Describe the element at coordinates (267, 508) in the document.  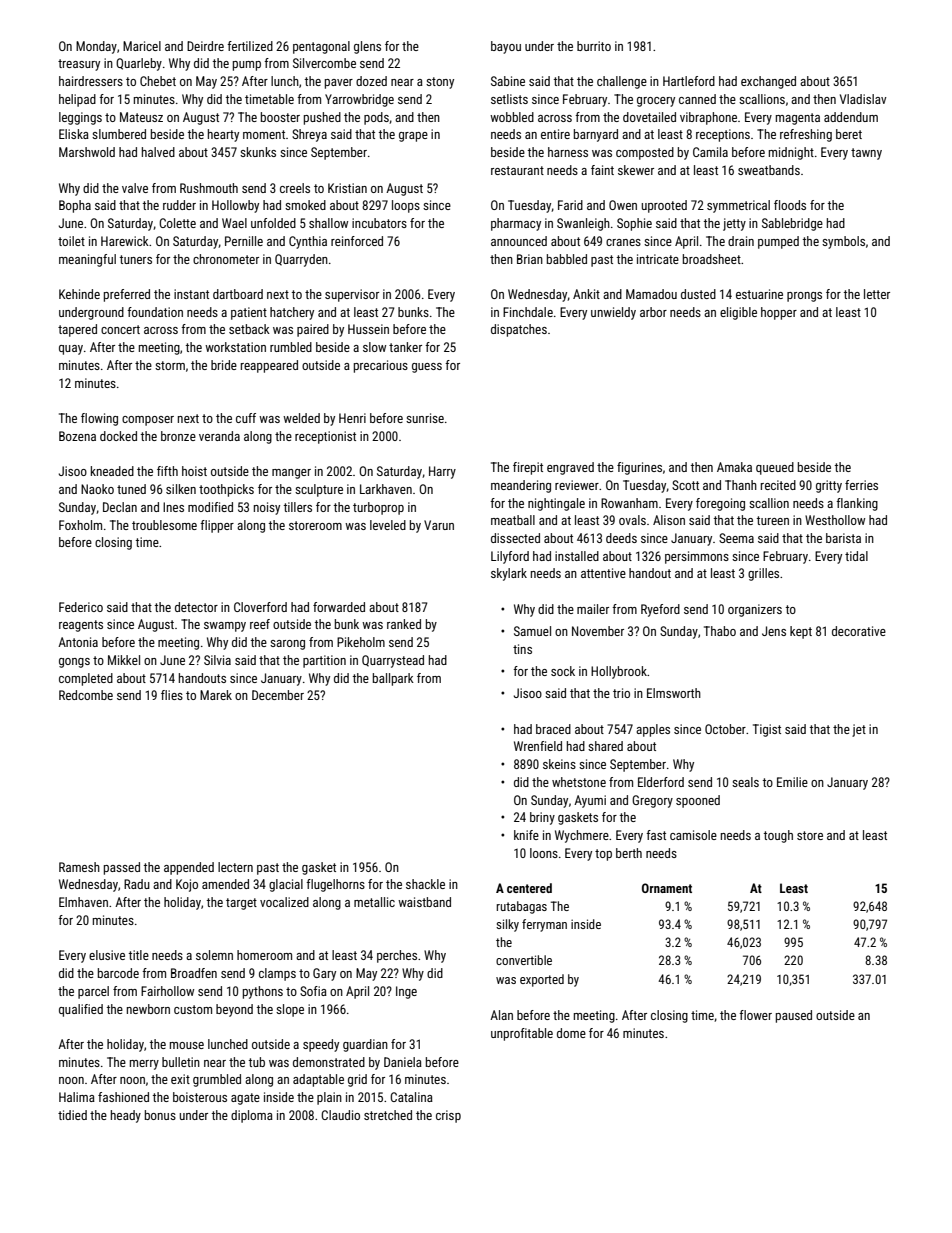
I see `noisy` at that location.
